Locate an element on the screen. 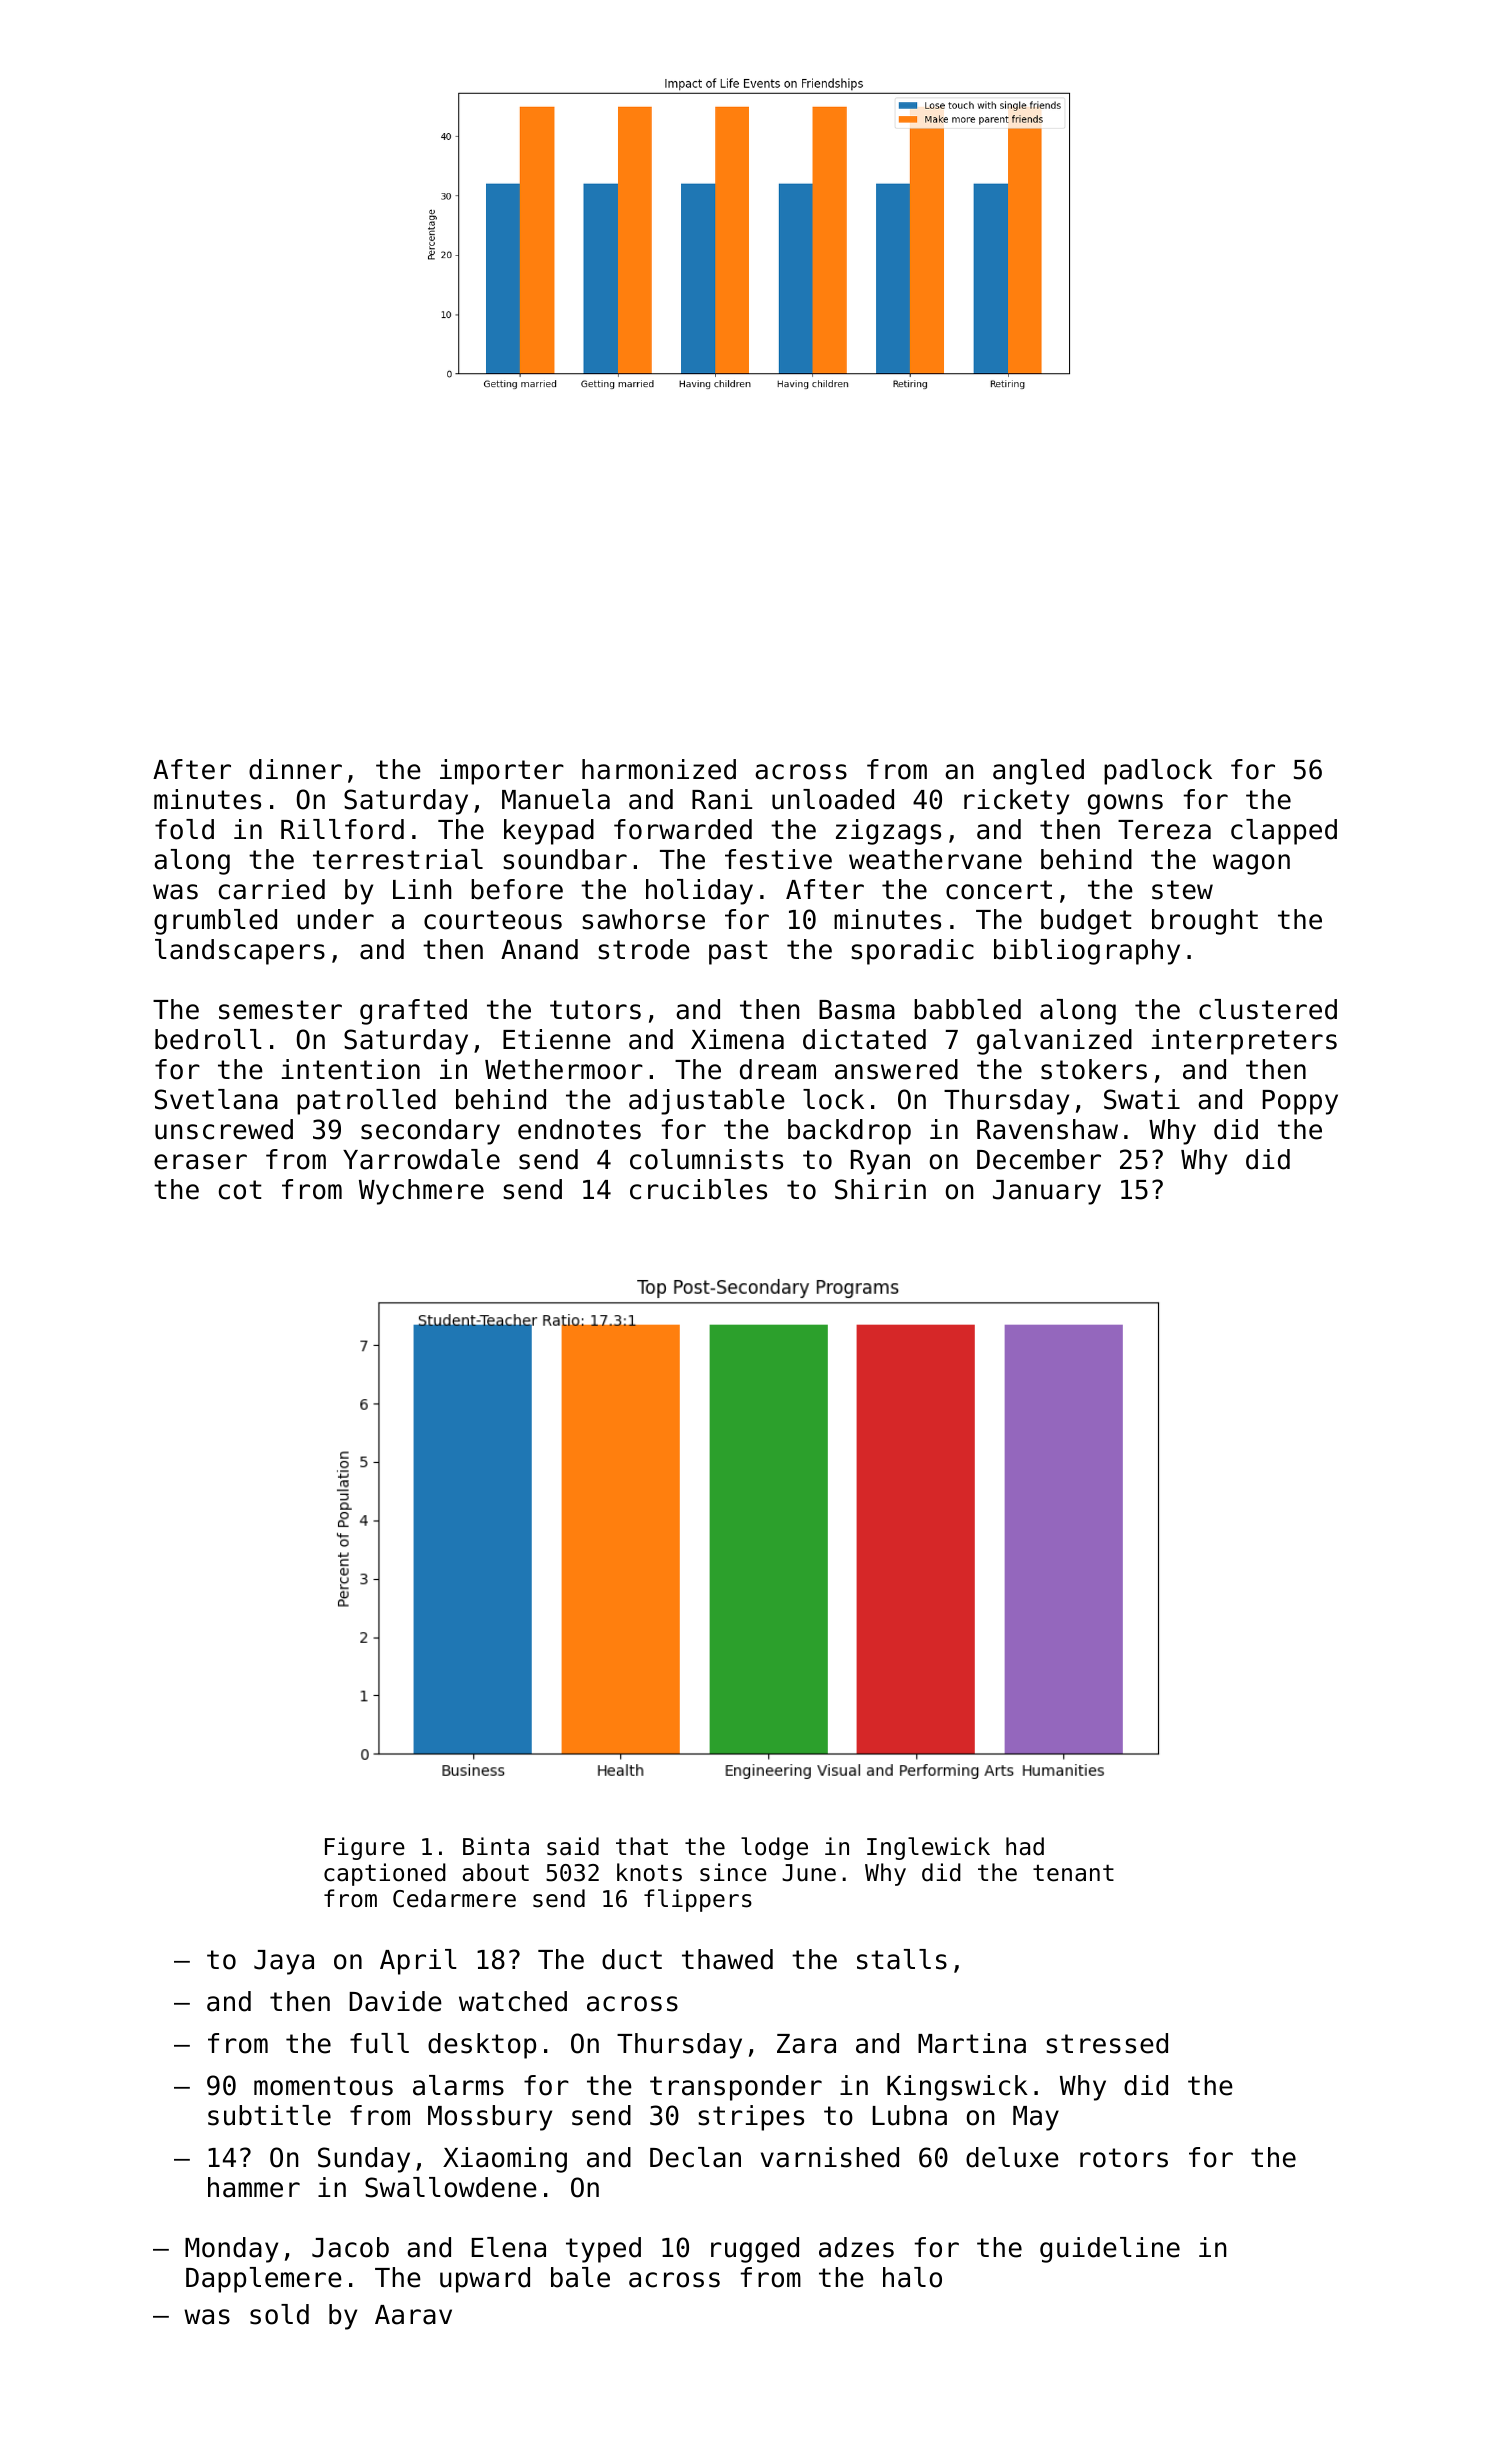 The height and width of the screenshot is (2464, 1496). Shirin is located at coordinates (880, 1189).
